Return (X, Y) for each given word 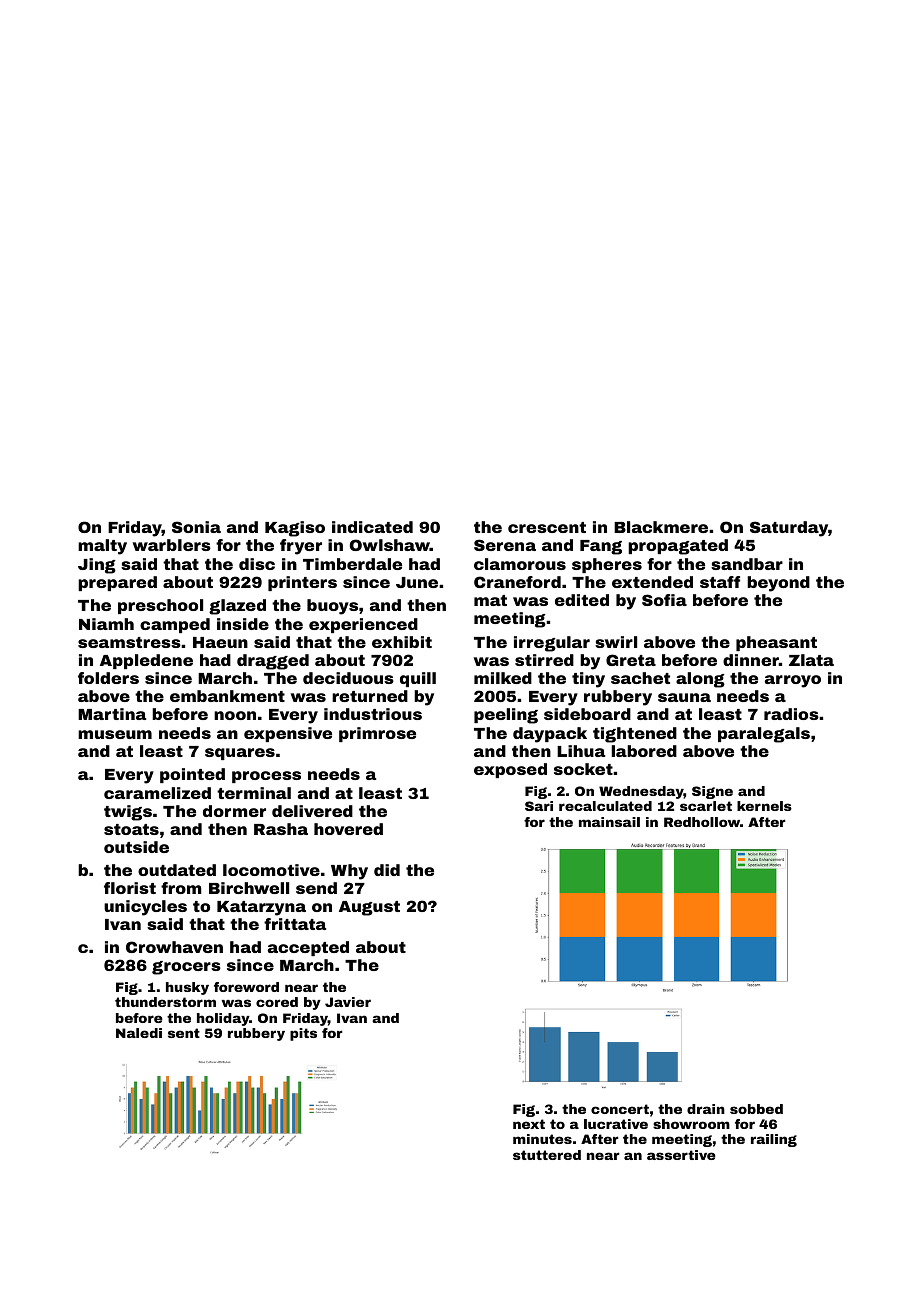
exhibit (402, 642)
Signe (712, 792)
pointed (192, 775)
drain (706, 1109)
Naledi (139, 1033)
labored (644, 751)
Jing (97, 566)
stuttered (547, 1155)
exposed (510, 770)
